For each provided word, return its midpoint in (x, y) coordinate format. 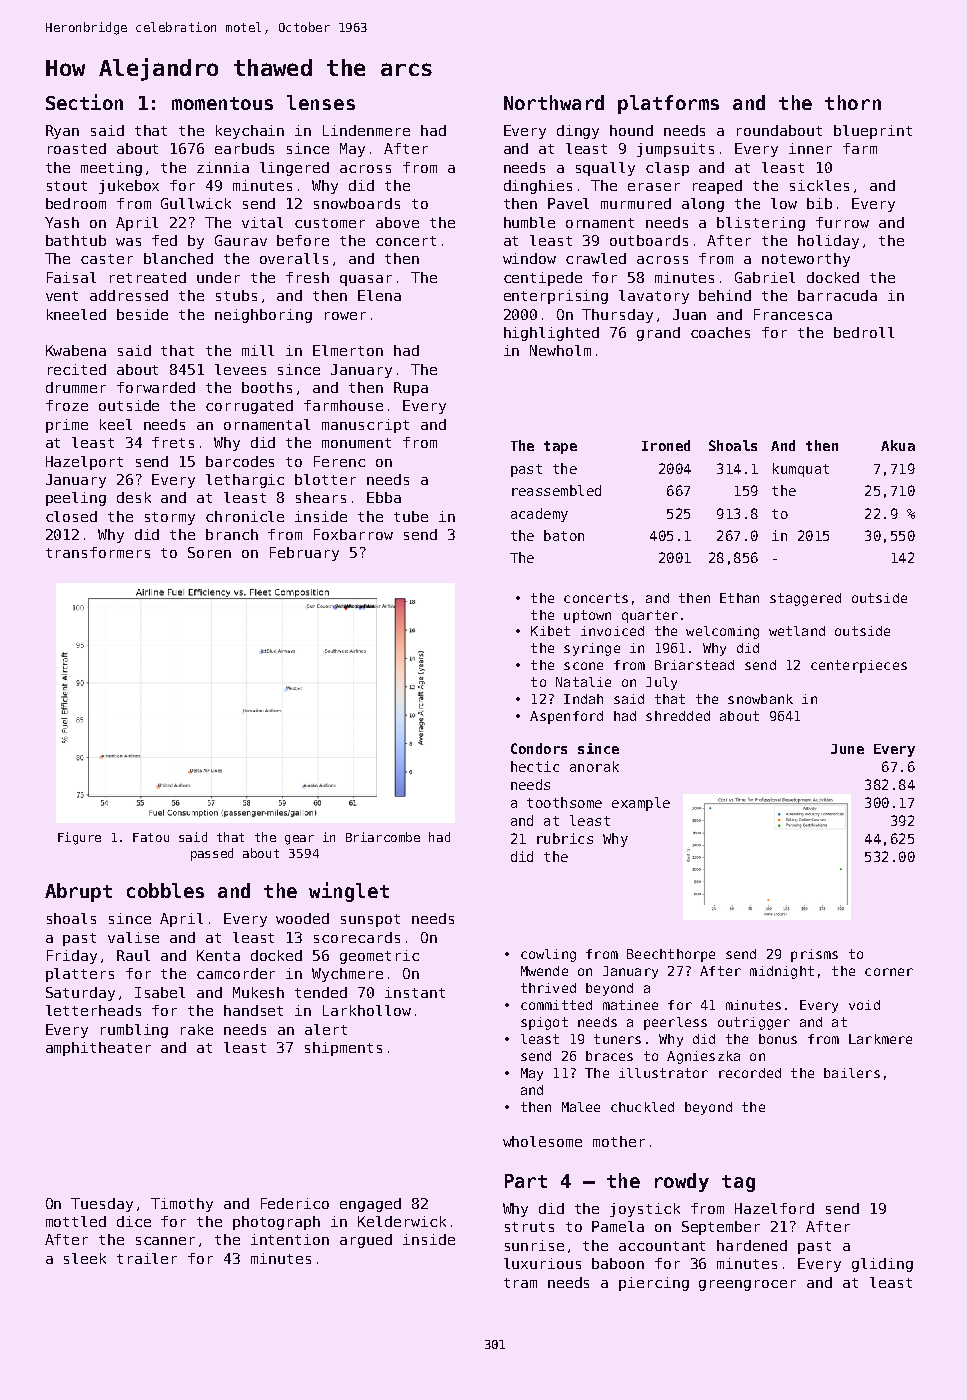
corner (889, 972)
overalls (294, 258)
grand (658, 334)
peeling (76, 499)
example (641, 804)
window (529, 258)
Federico (295, 1203)
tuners (617, 1039)
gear (299, 840)
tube (411, 516)
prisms (814, 955)
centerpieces (859, 666)
